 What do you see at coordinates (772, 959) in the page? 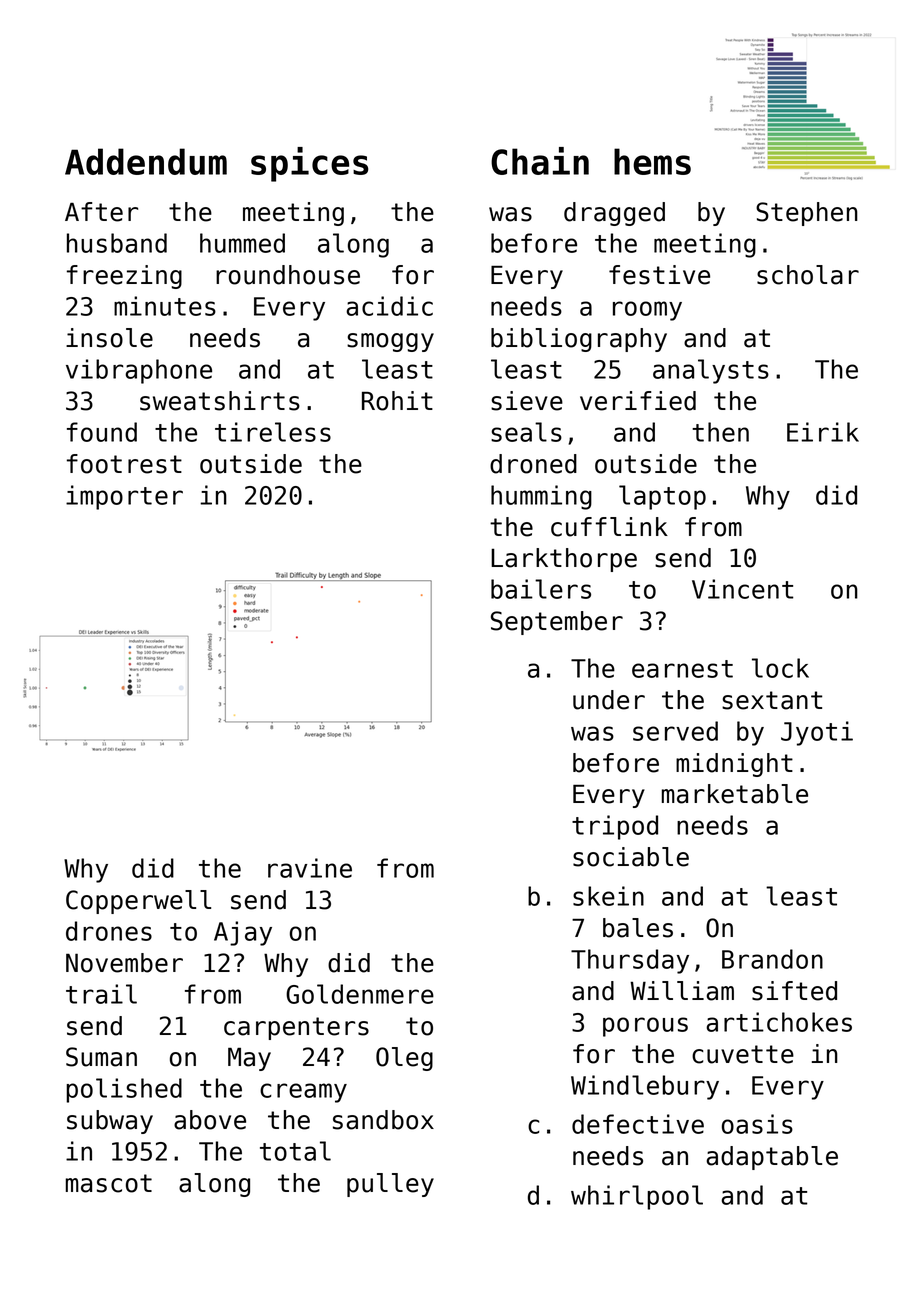
I see `Brandon` at bounding box center [772, 959].
